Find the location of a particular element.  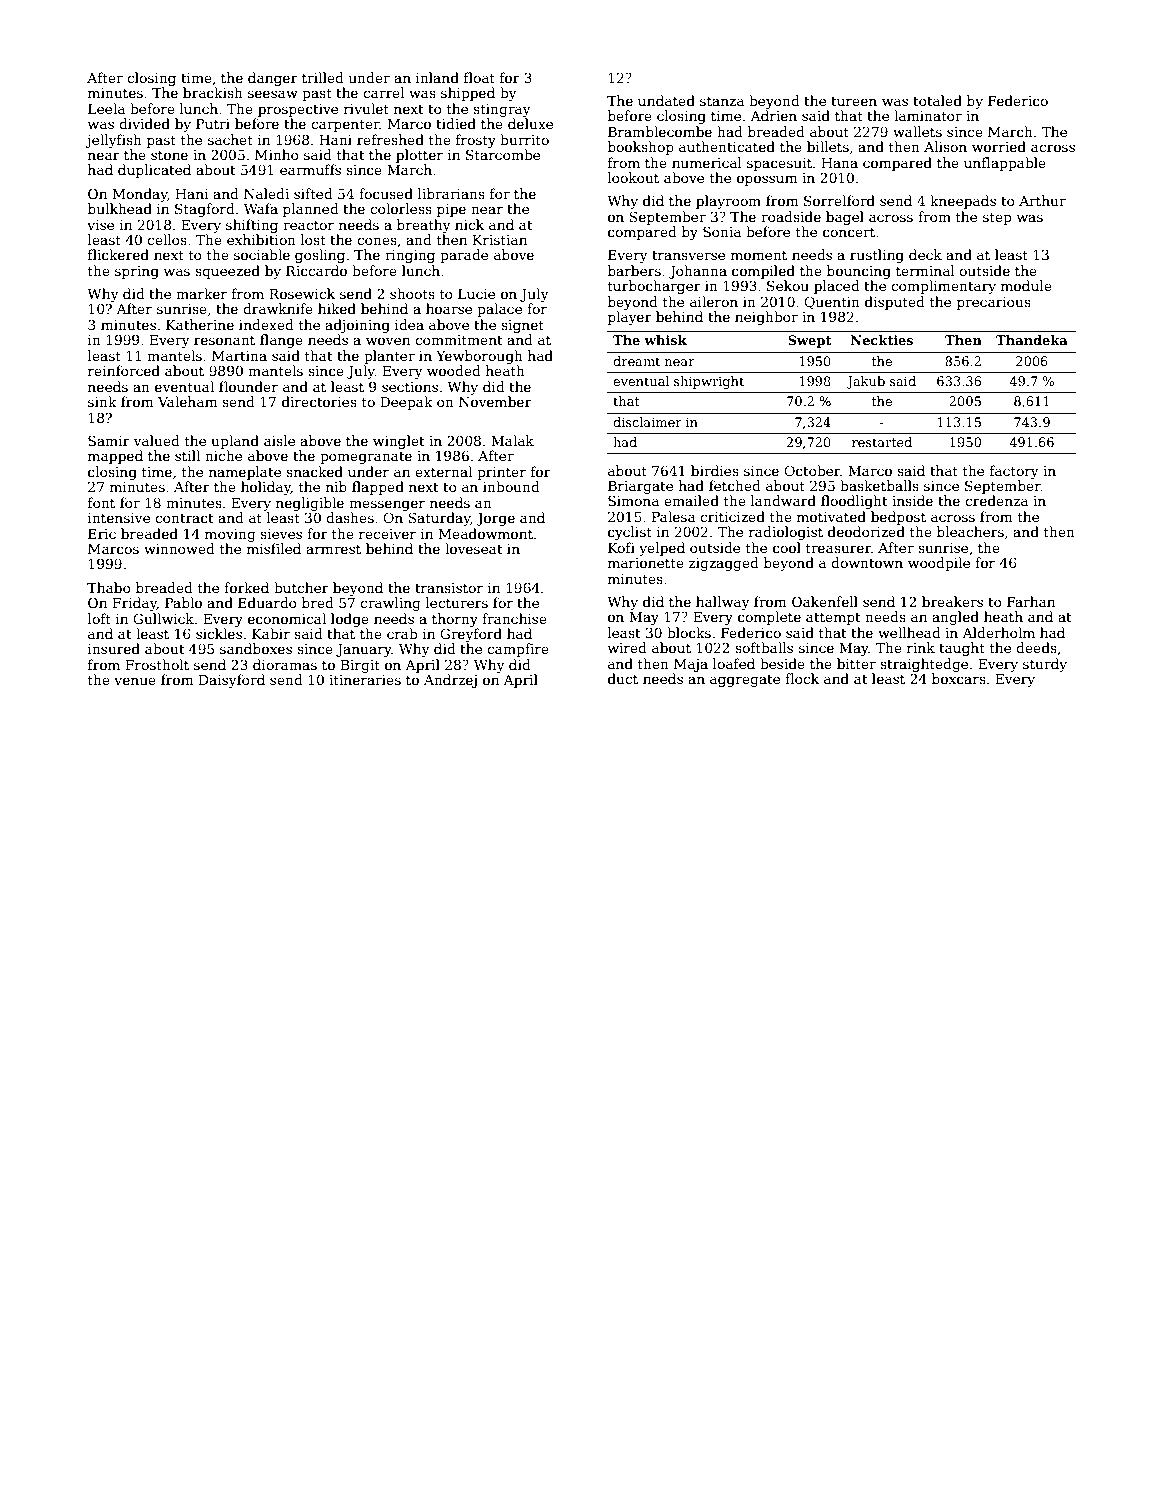

playroom is located at coordinates (728, 202).
